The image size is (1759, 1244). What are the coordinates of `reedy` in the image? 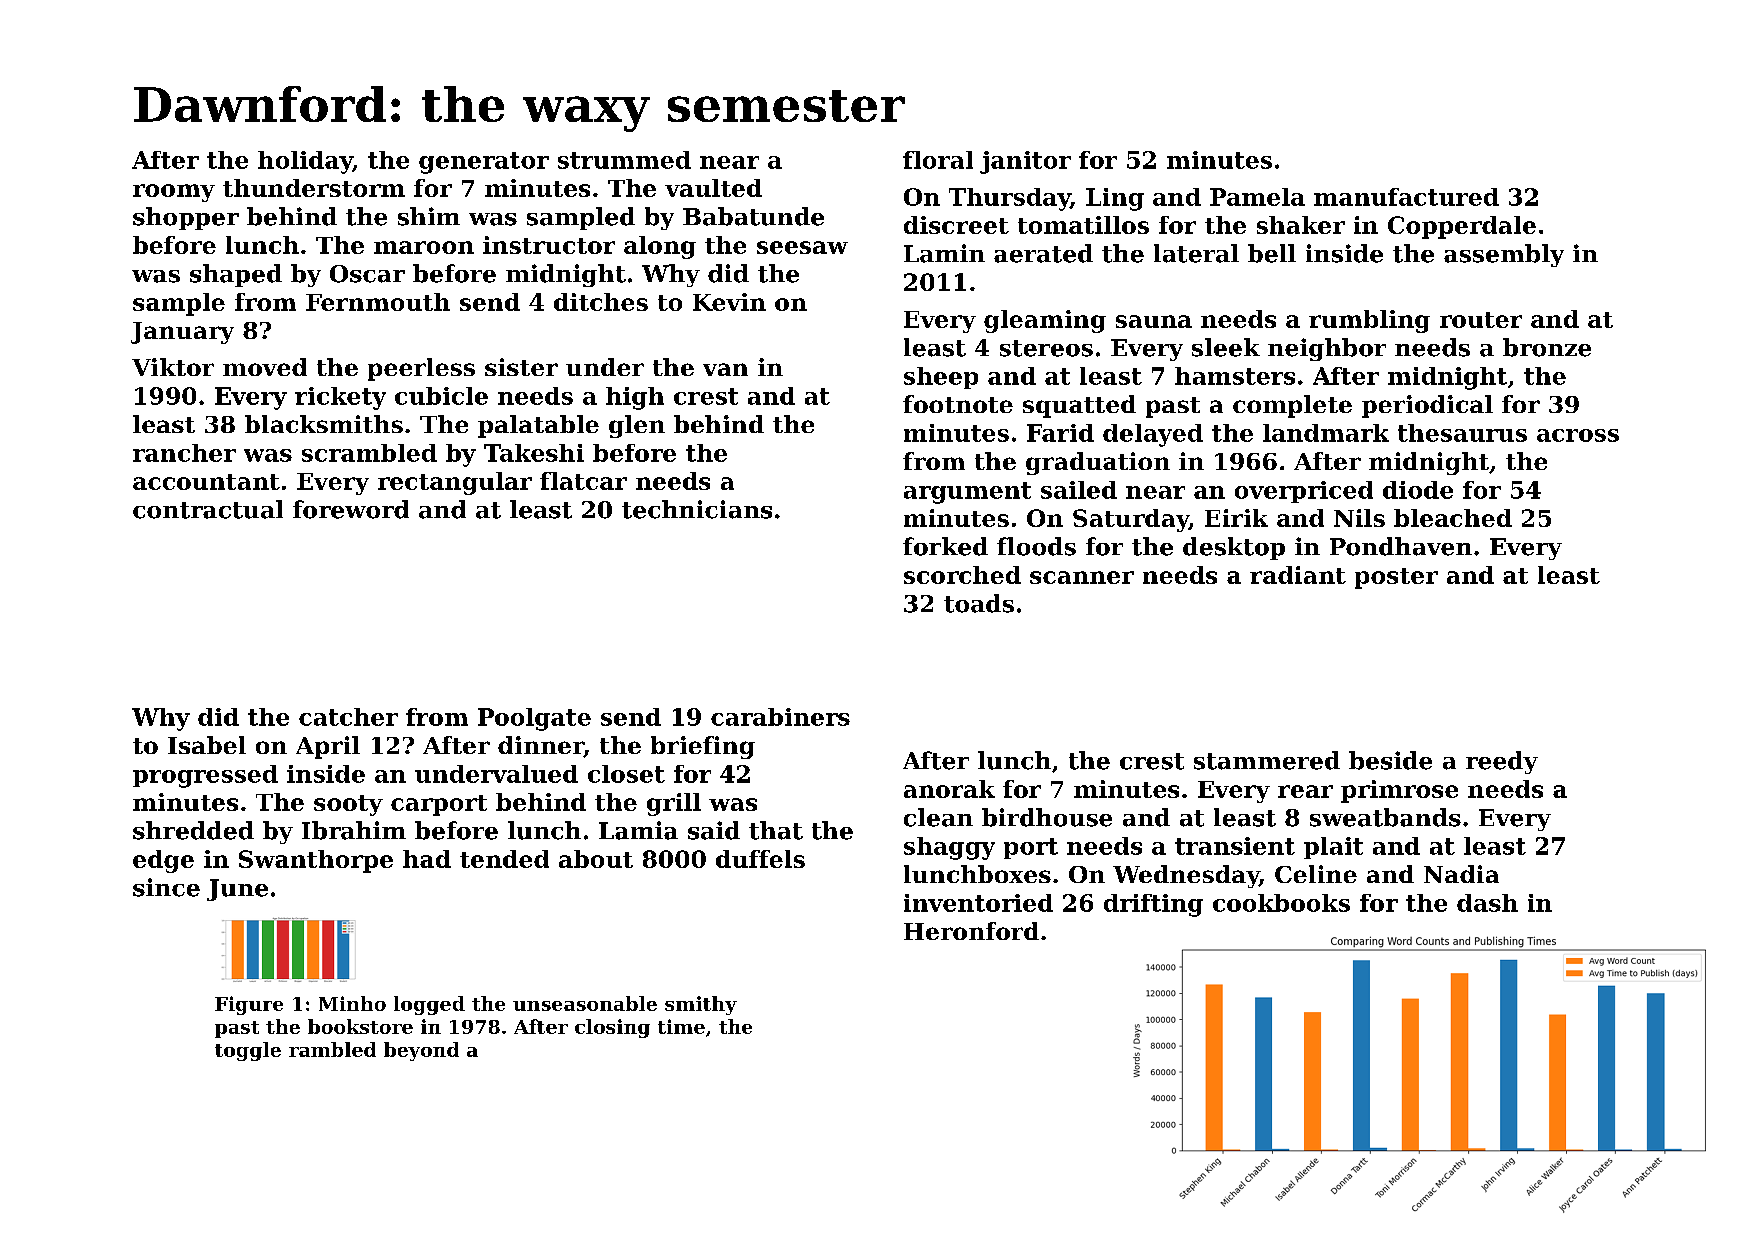 It's located at (1502, 762).
